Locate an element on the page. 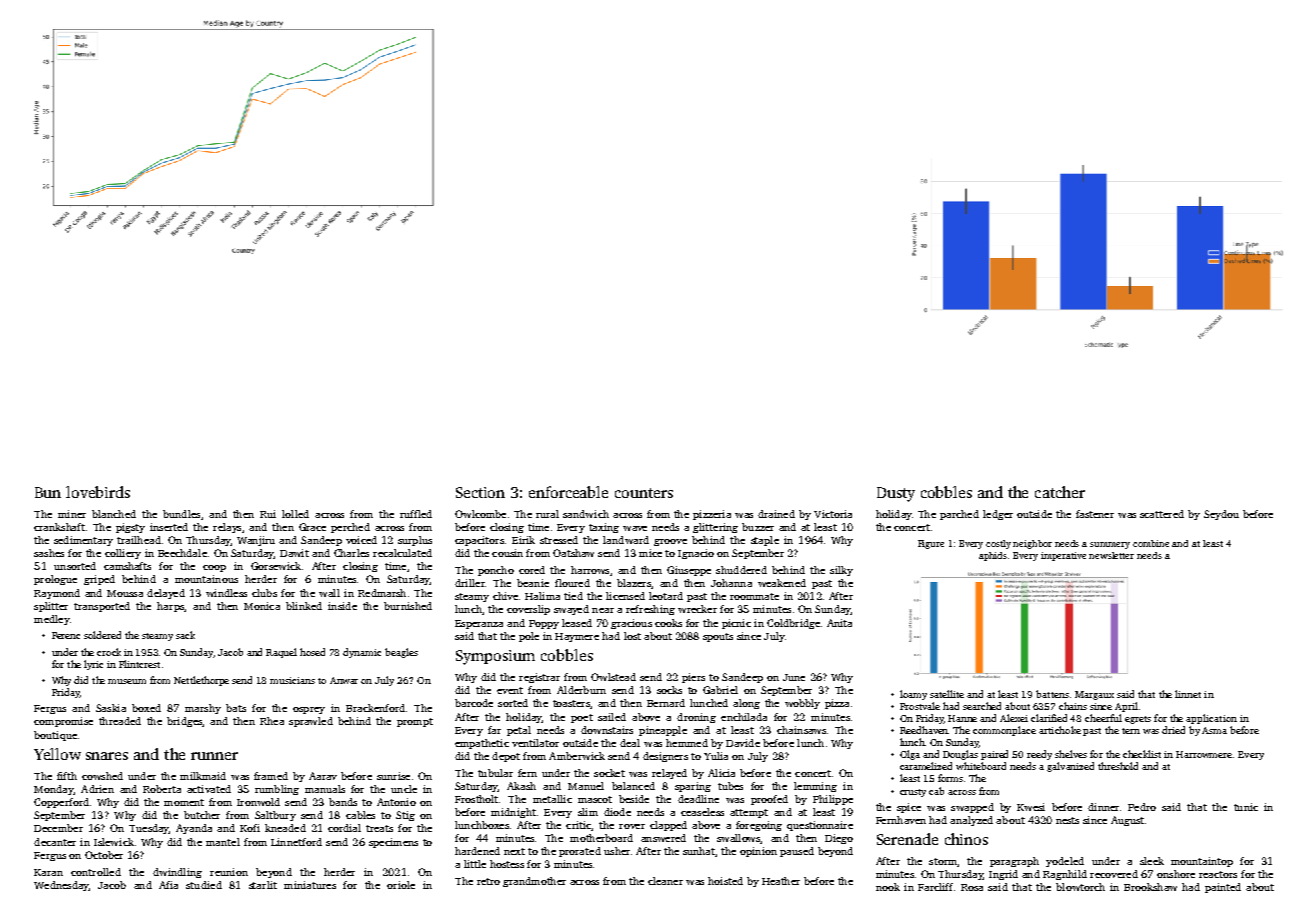 The image size is (1308, 924). Rui is located at coordinates (268, 514).
